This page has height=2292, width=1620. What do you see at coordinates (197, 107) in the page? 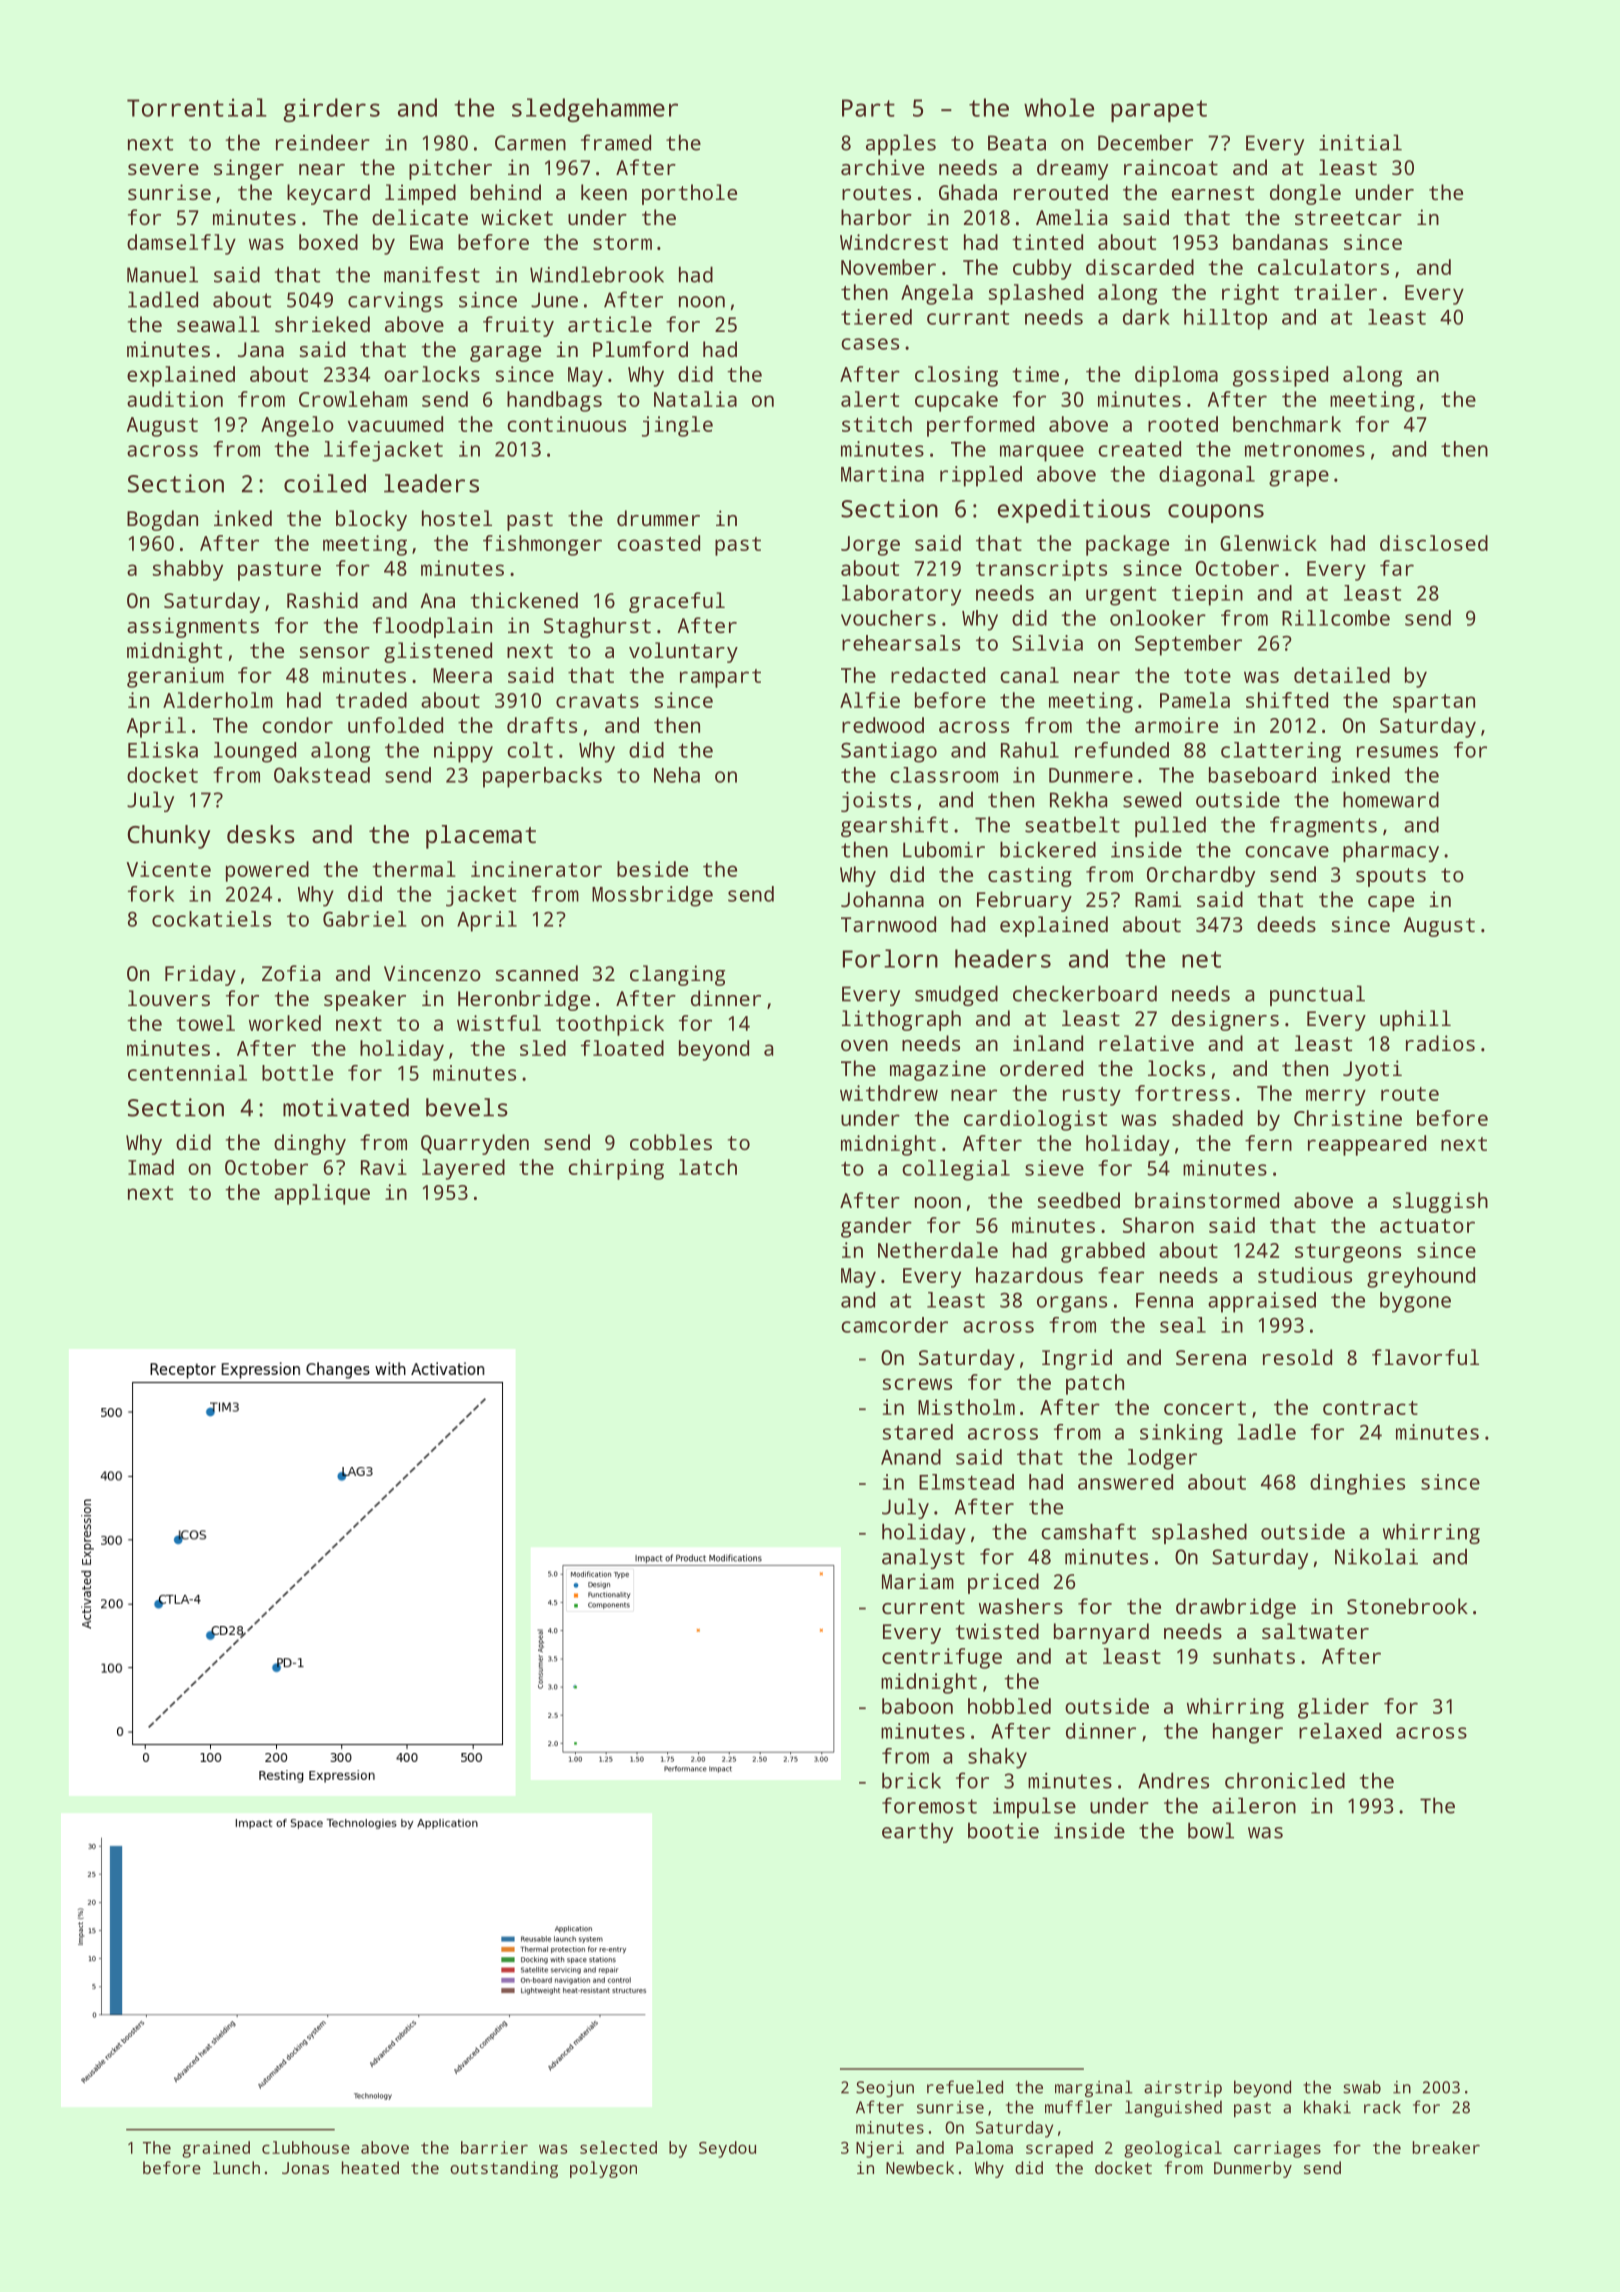
I see `Torrential` at bounding box center [197, 107].
